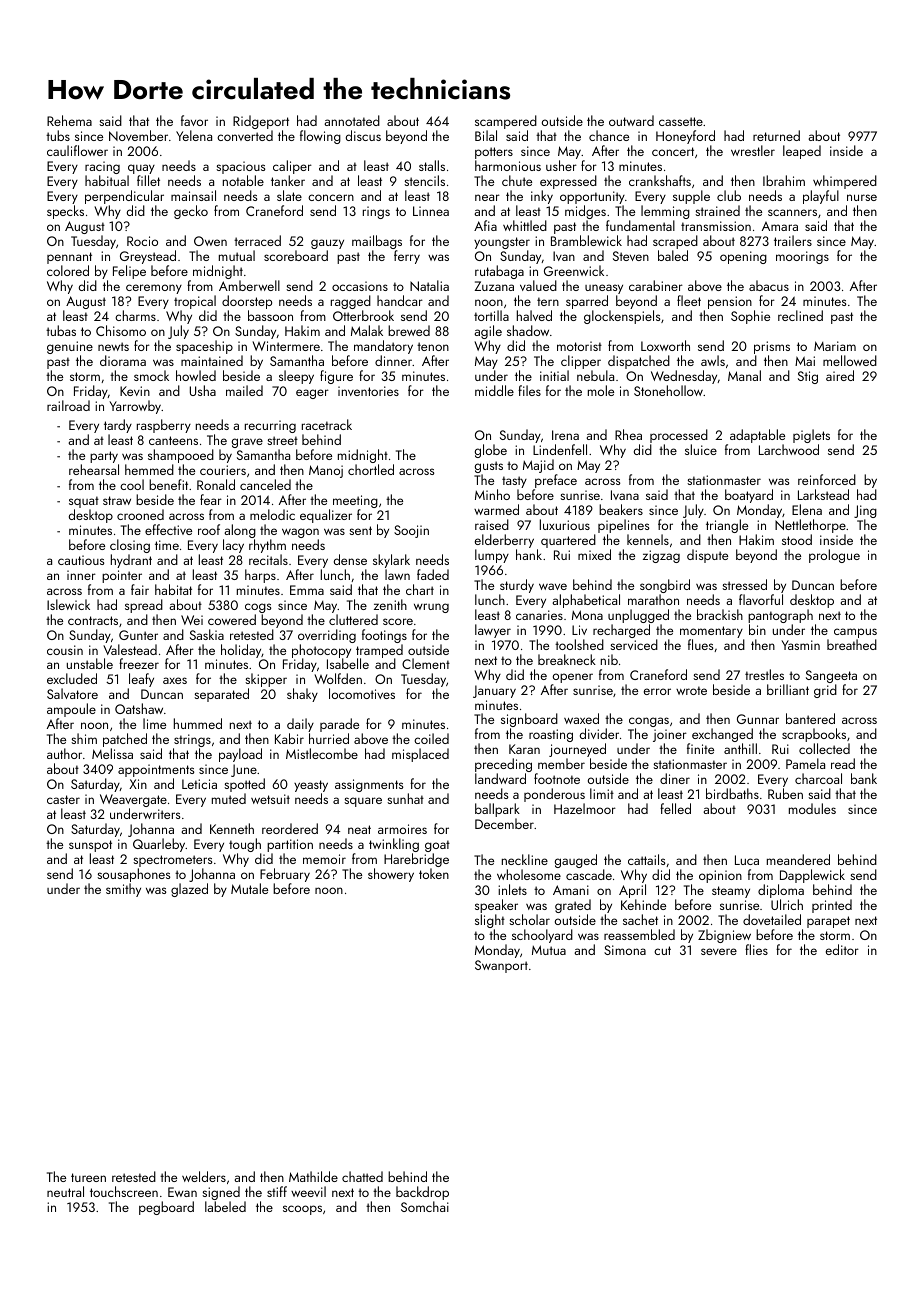  Describe the element at coordinates (261, 123) in the screenshot. I see `Ridgeport` at that location.
